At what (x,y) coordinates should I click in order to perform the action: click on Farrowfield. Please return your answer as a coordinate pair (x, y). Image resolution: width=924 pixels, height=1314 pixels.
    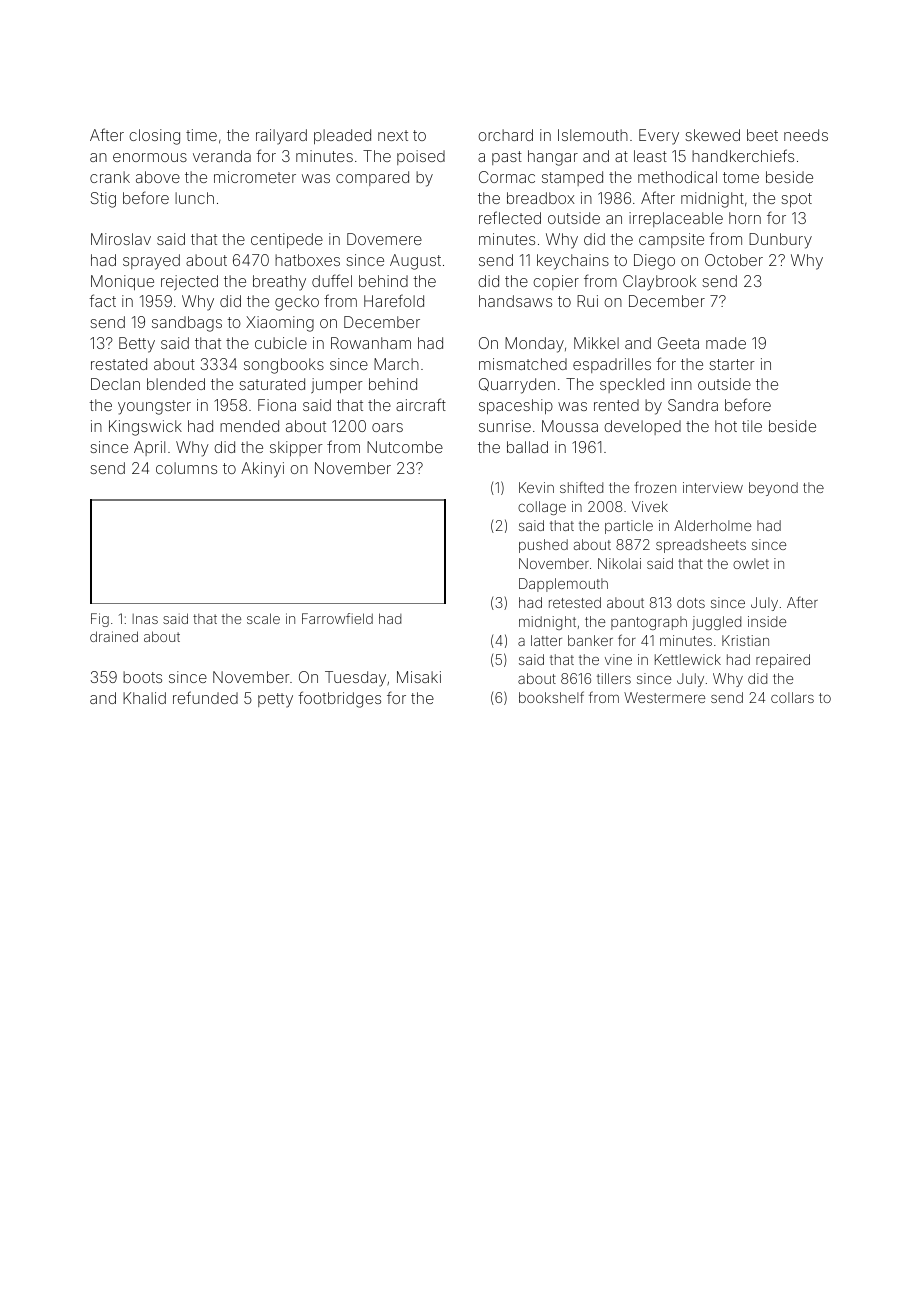
    Looking at the image, I should click on (337, 618).
